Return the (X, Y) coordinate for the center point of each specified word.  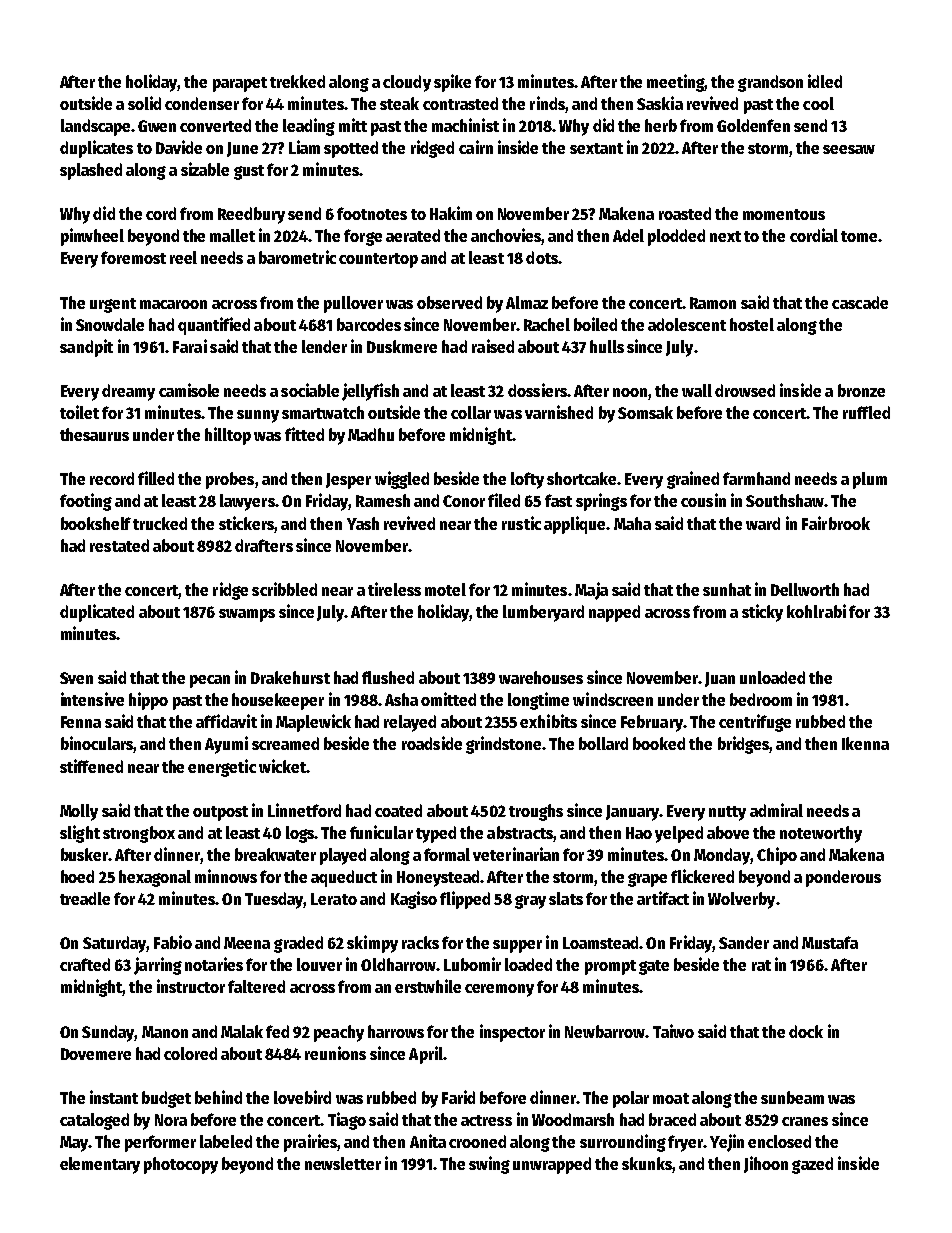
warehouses (541, 677)
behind (218, 1097)
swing (489, 1165)
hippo (148, 701)
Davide (179, 147)
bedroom (761, 699)
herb (661, 125)
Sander (744, 942)
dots (542, 257)
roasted (685, 213)
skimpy (372, 944)
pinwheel (92, 237)
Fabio (173, 942)
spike (452, 83)
